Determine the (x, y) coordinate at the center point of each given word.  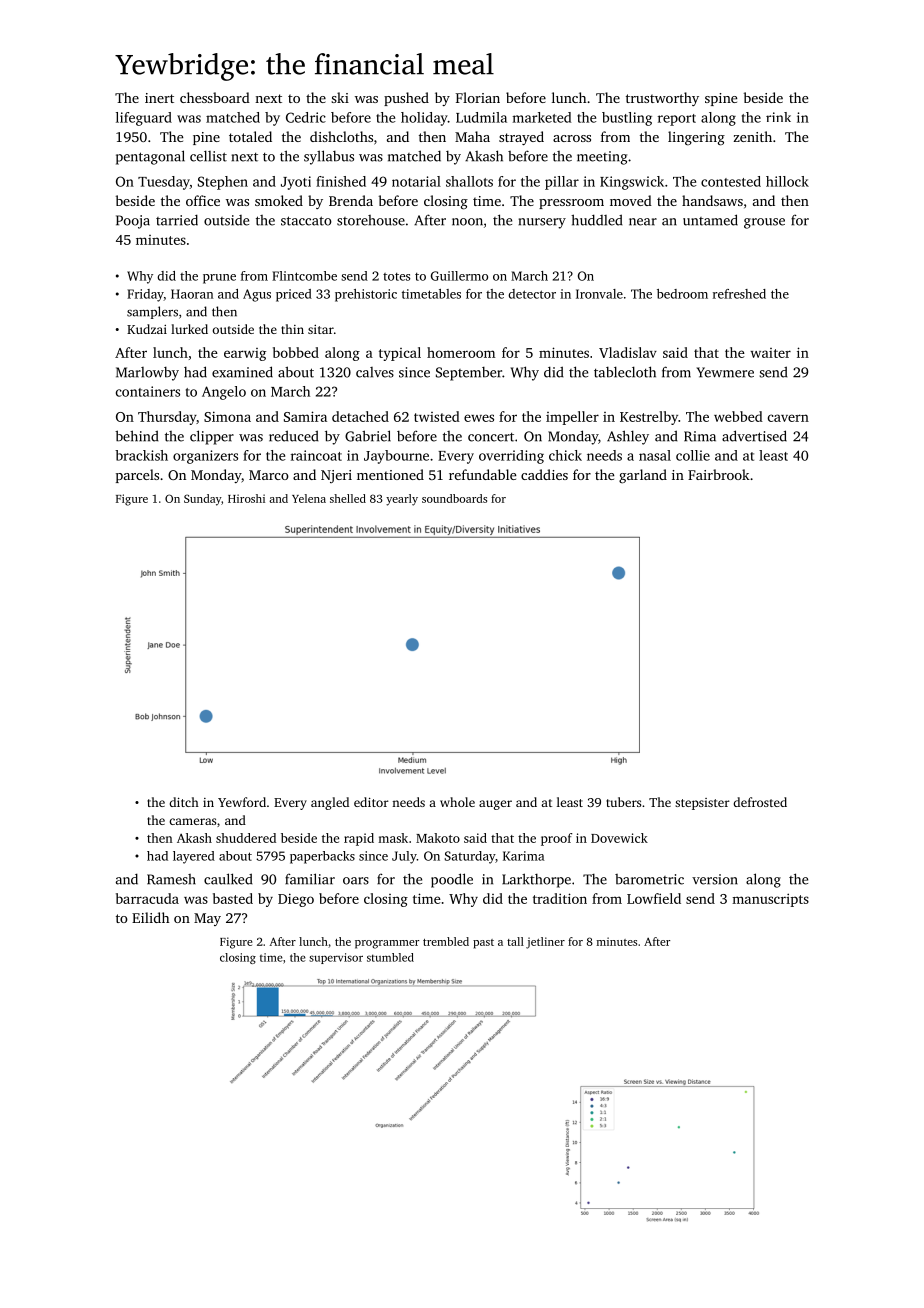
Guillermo (459, 276)
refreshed (739, 294)
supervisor (336, 958)
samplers (152, 312)
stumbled (390, 957)
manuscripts (770, 900)
